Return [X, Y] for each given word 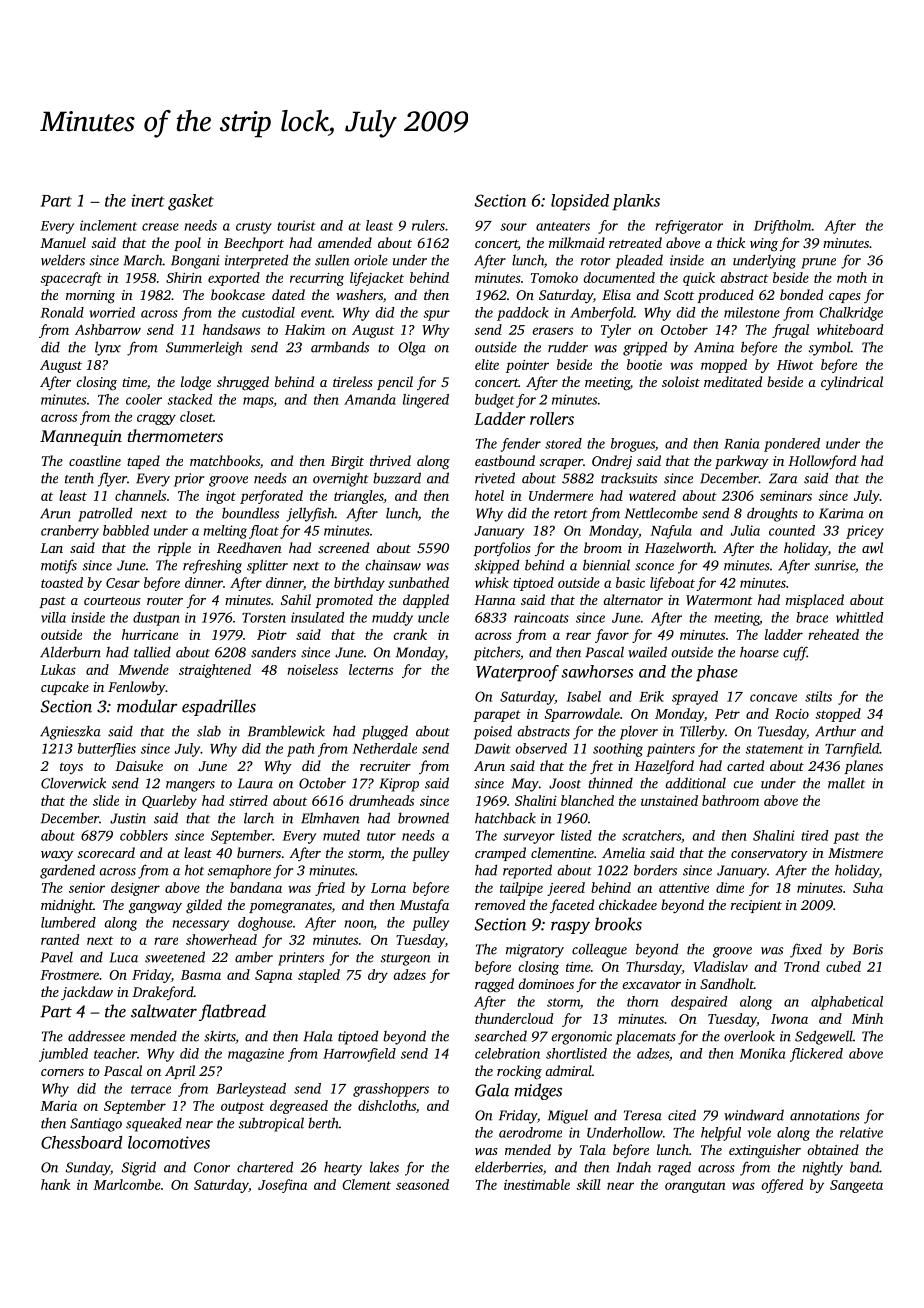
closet [196, 416]
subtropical [271, 1124]
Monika [762, 1053]
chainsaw [393, 565]
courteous [112, 601]
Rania [741, 443]
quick [699, 279]
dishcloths [387, 1105]
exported [234, 279]
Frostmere [69, 975]
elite [487, 364]
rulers [428, 225]
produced [725, 296]
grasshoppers [391, 1090]
